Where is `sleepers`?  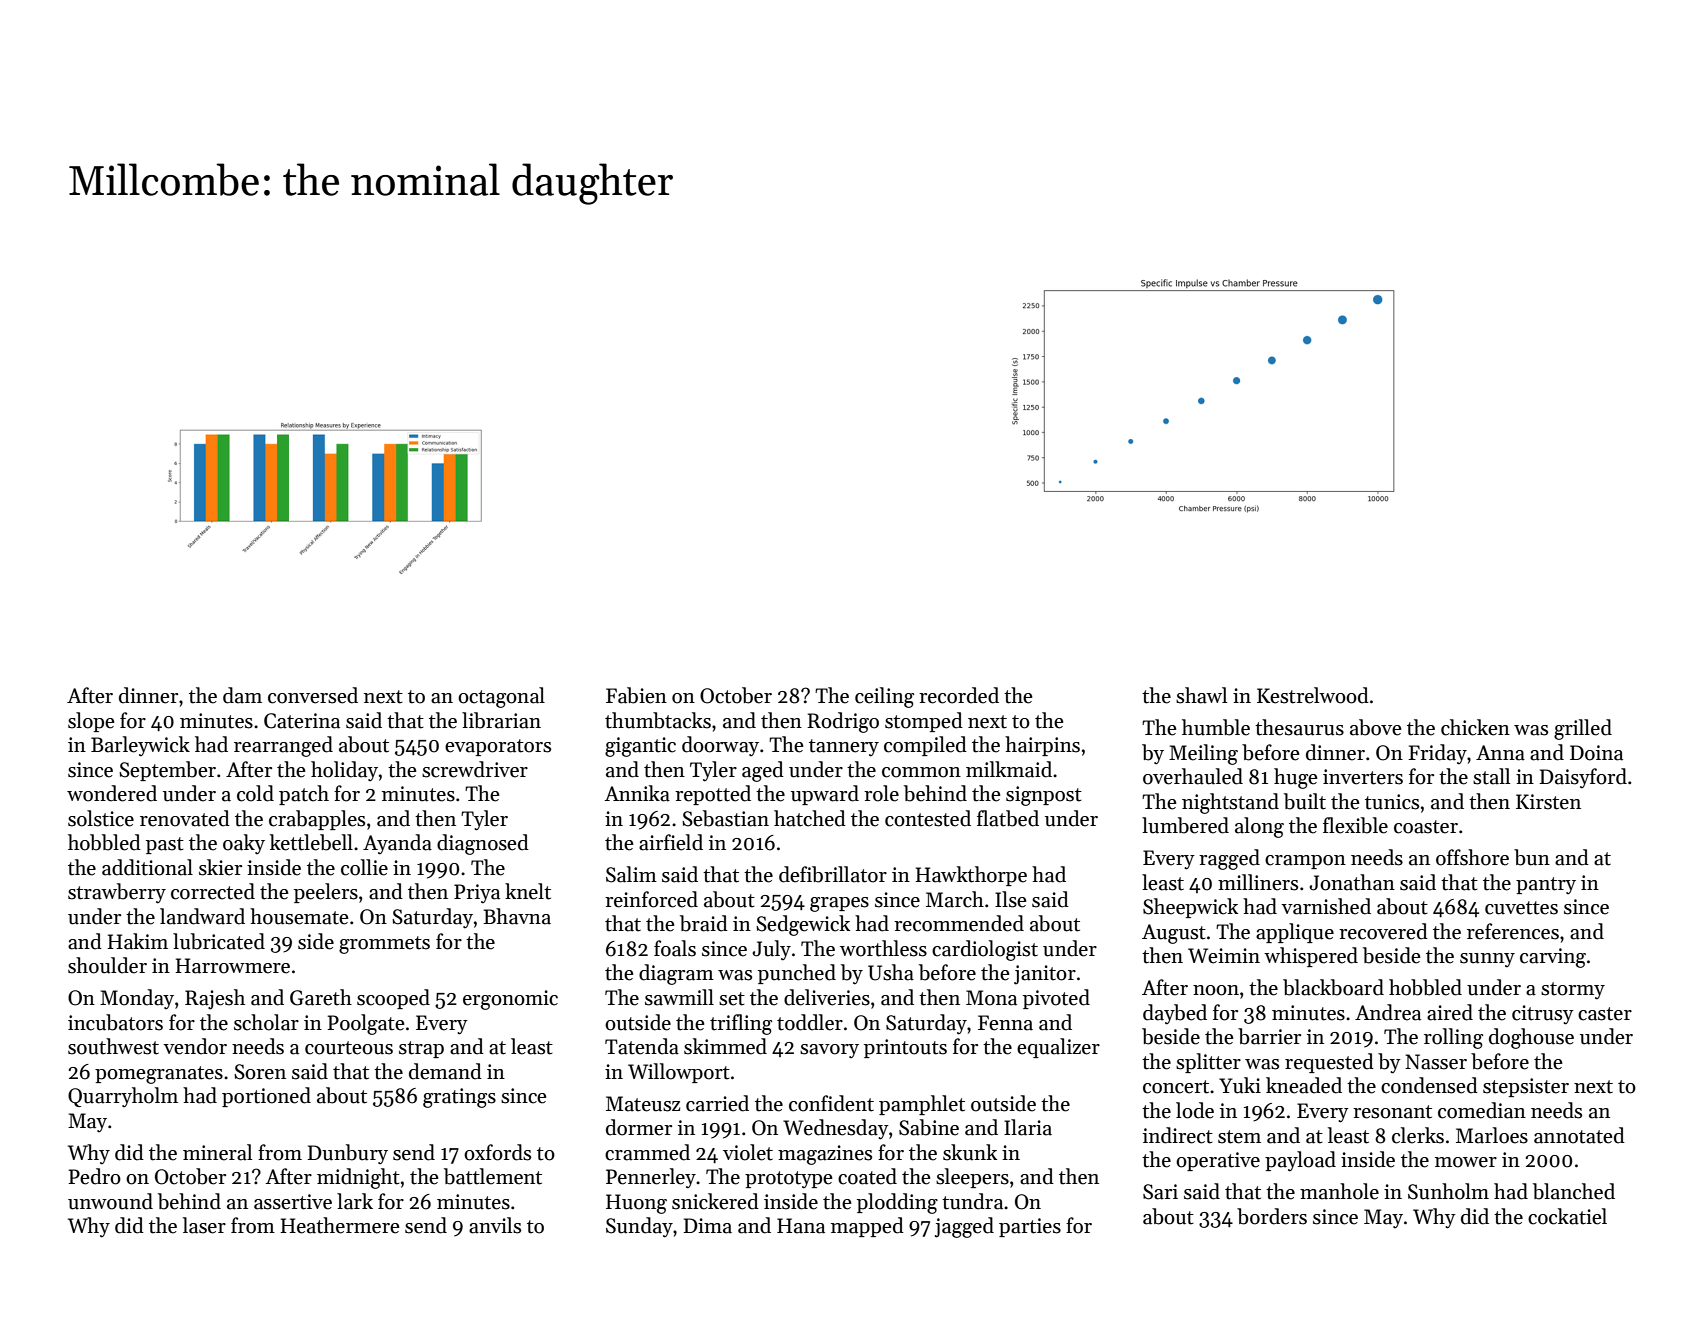
sleepers is located at coordinates (972, 1178).
